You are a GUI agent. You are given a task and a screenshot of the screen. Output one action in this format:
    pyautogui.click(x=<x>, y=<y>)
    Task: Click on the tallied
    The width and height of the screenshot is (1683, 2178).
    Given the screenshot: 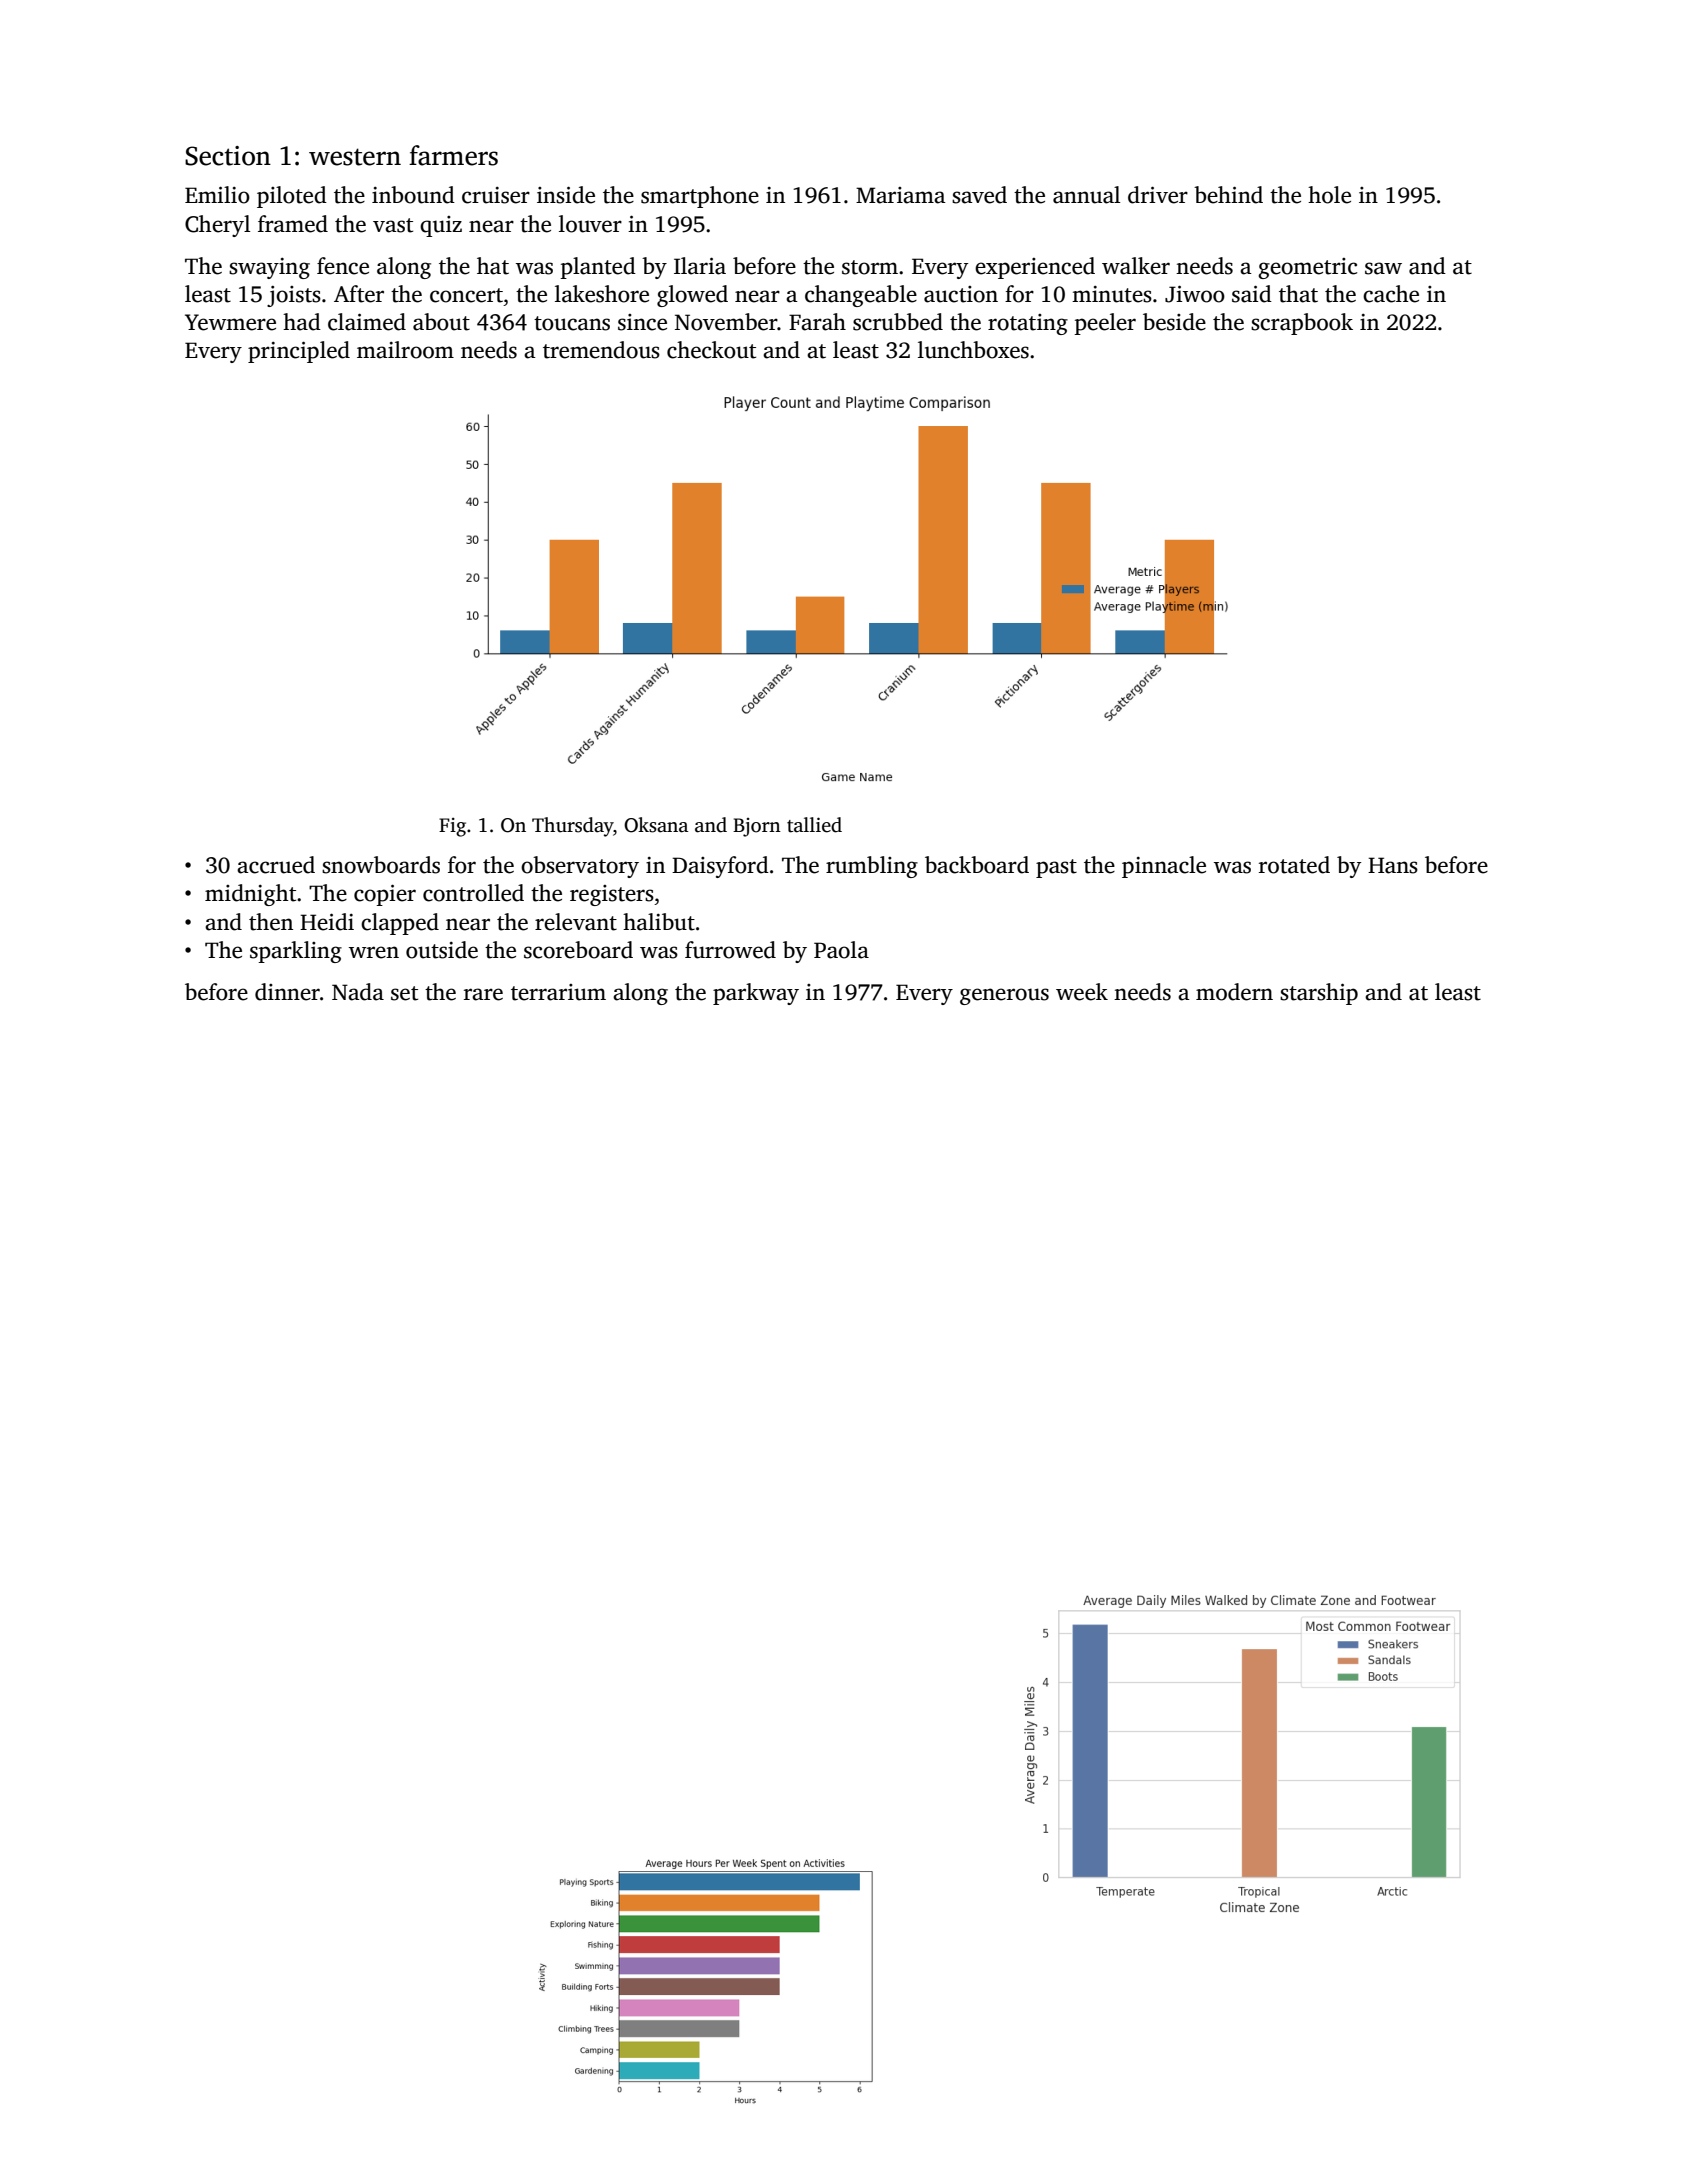 What is the action you would take?
    pyautogui.click(x=814, y=825)
